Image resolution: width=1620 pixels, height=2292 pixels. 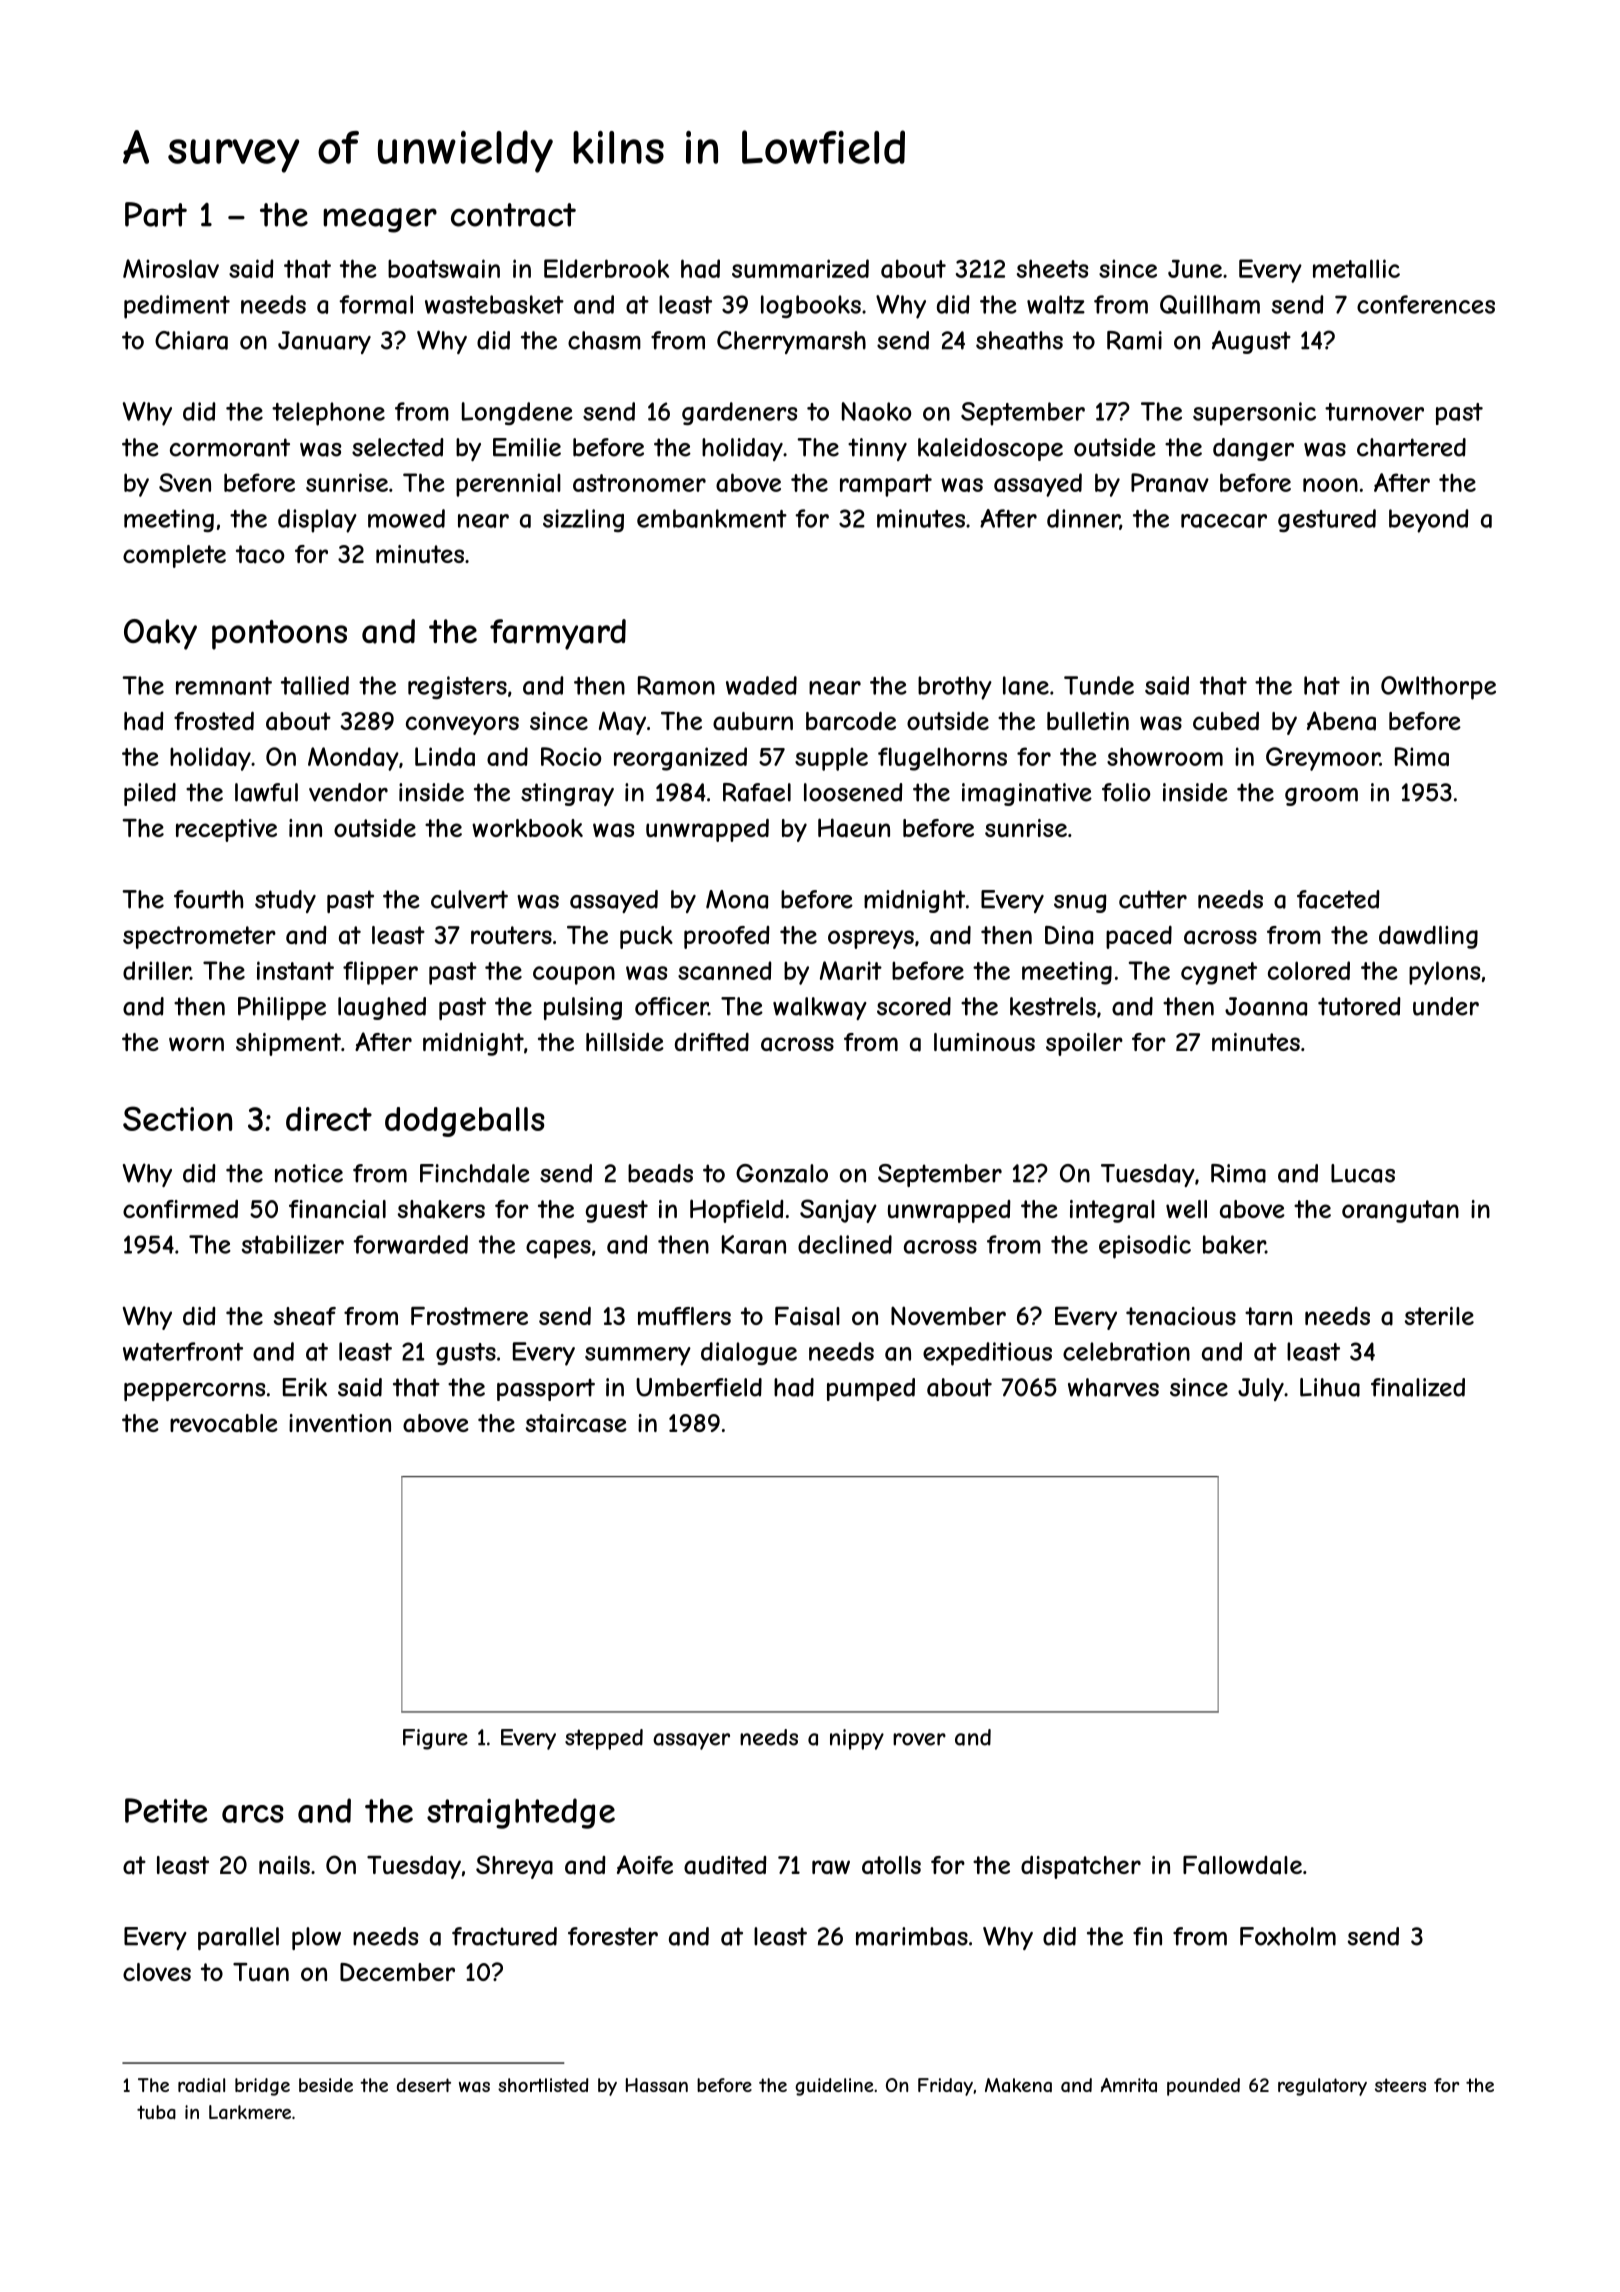 I want to click on finalized, so click(x=1418, y=1387).
